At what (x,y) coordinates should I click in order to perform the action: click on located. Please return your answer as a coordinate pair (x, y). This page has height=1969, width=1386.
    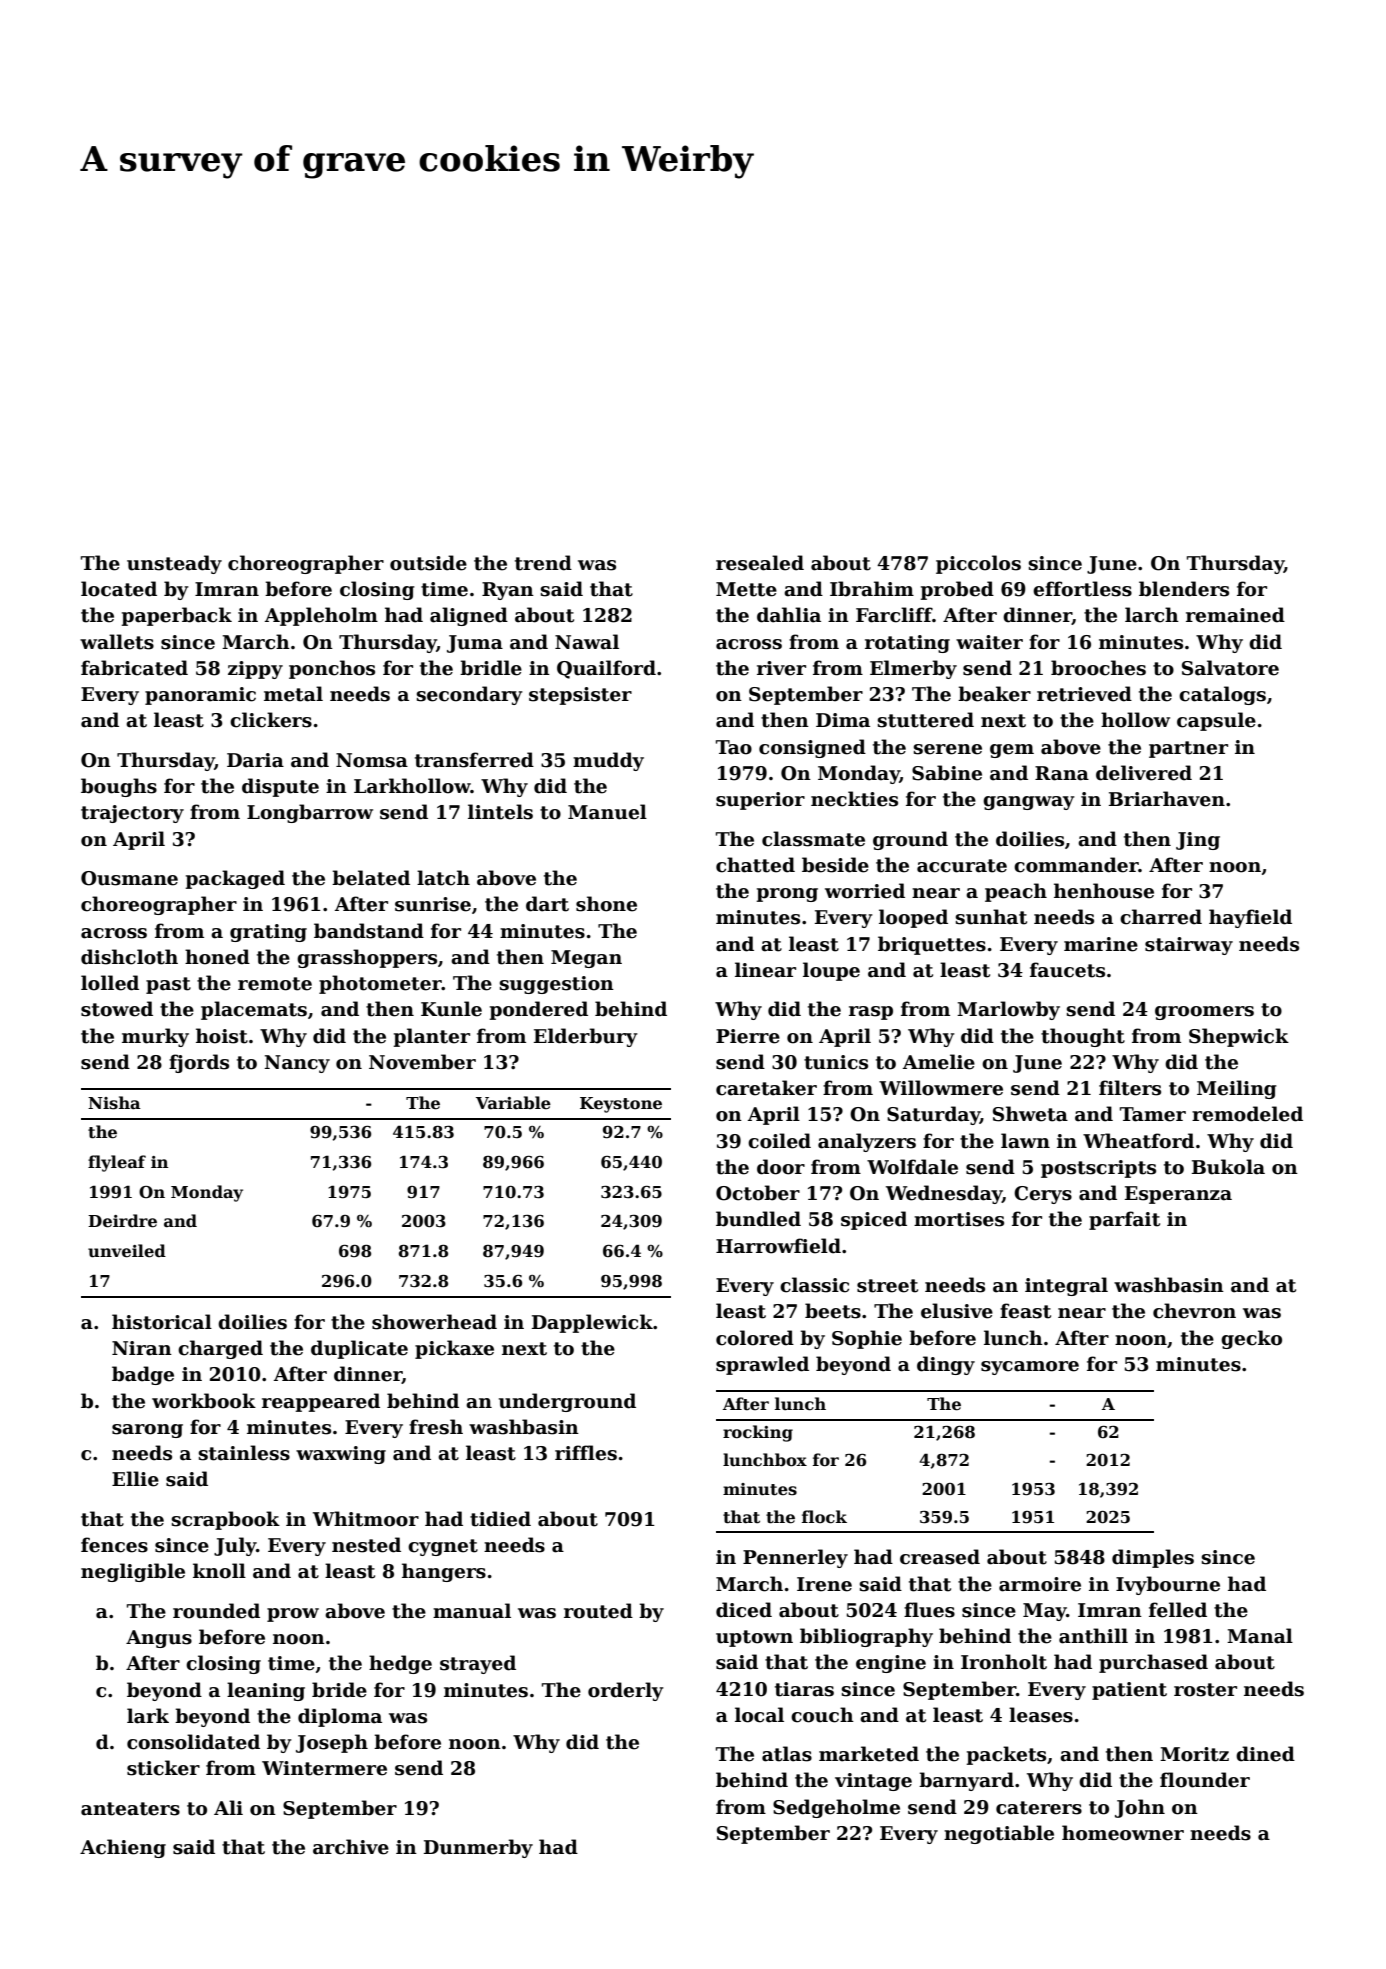
    Looking at the image, I should click on (119, 589).
